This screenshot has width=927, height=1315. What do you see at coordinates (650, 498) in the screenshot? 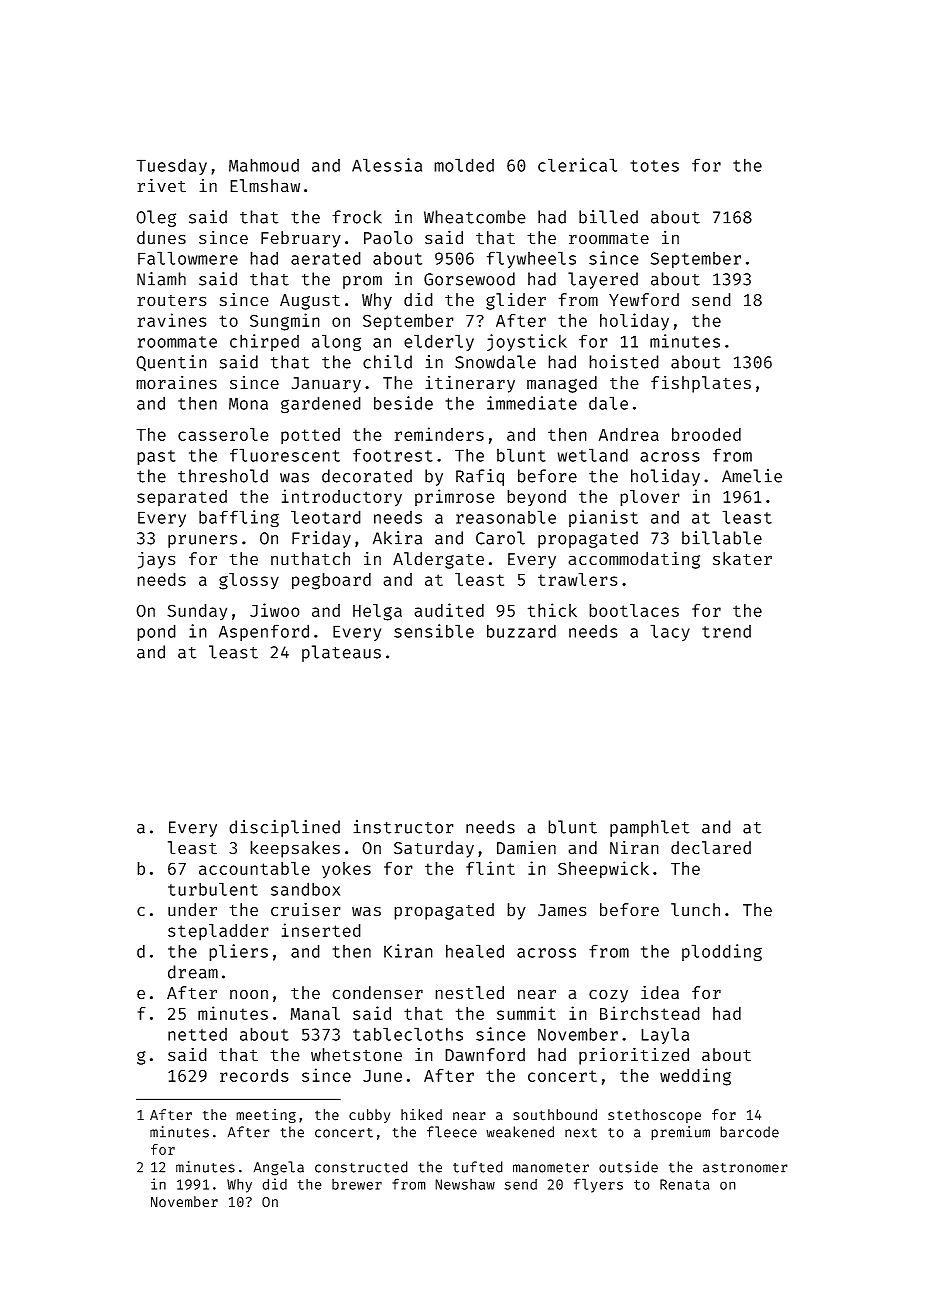
I see `plover` at bounding box center [650, 498].
